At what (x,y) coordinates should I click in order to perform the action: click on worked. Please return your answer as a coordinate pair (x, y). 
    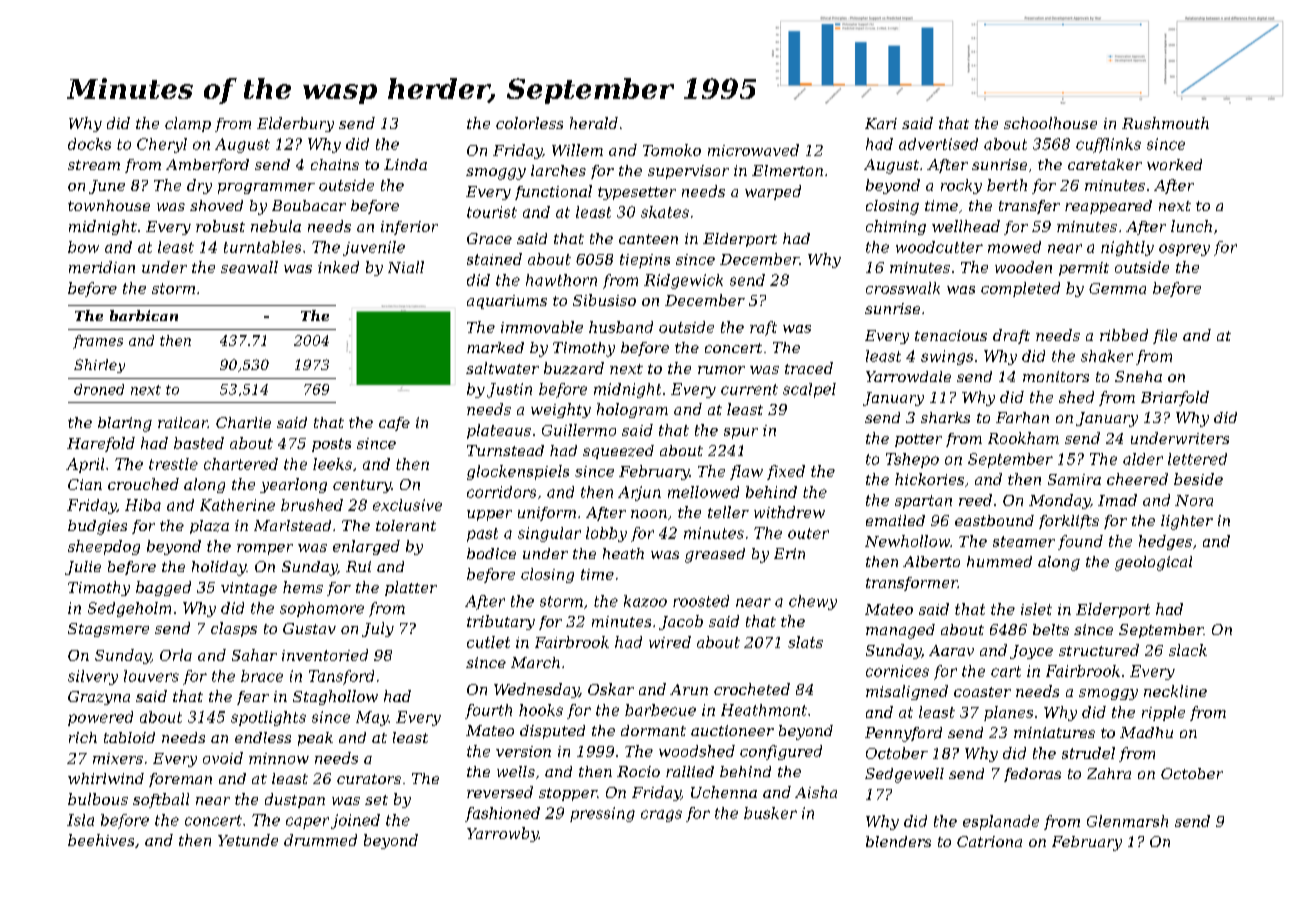
    Looking at the image, I should click on (1174, 164).
